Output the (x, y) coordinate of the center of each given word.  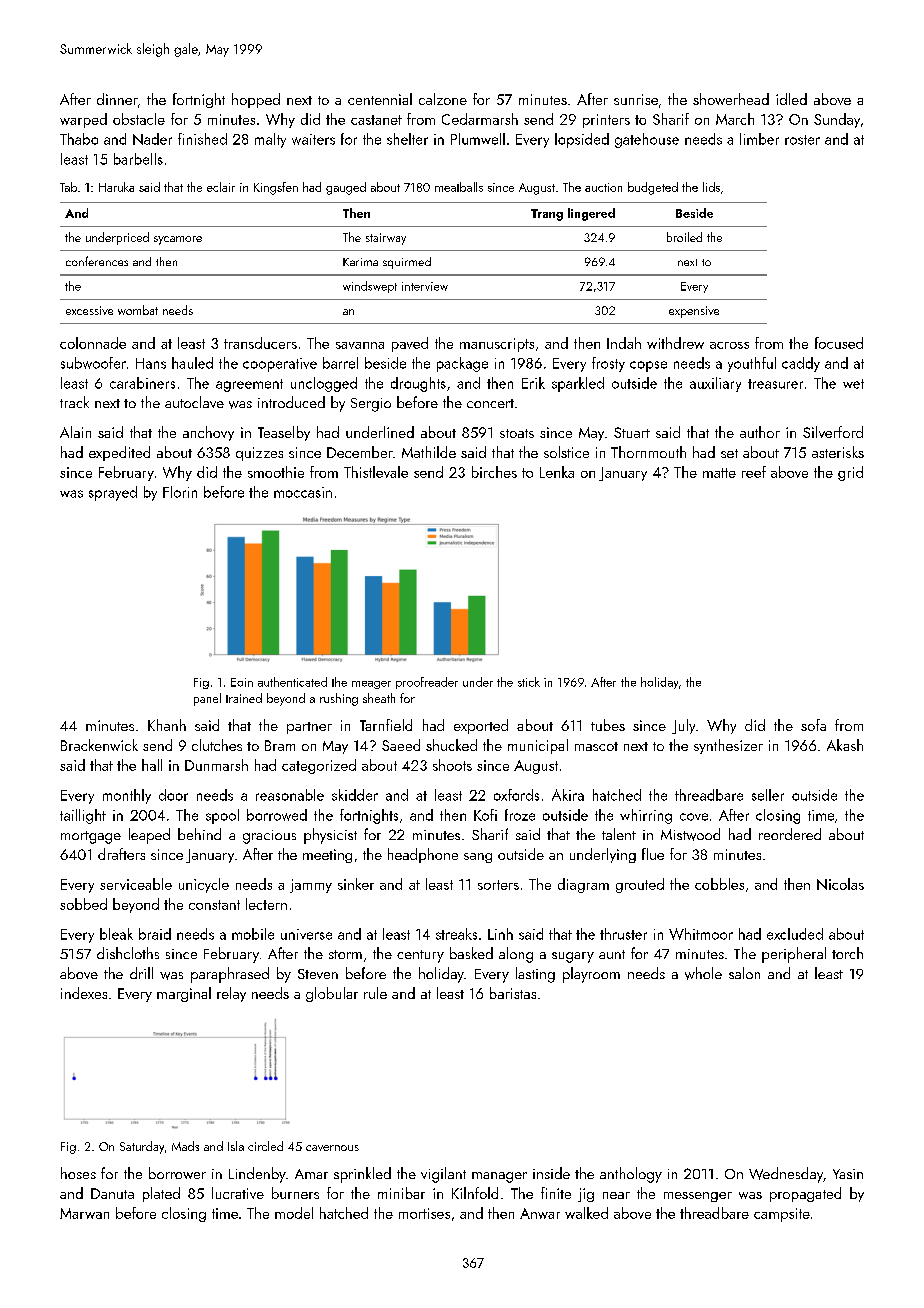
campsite (782, 1215)
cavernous (332, 1148)
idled (791, 99)
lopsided (582, 140)
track (74, 402)
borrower (177, 1173)
